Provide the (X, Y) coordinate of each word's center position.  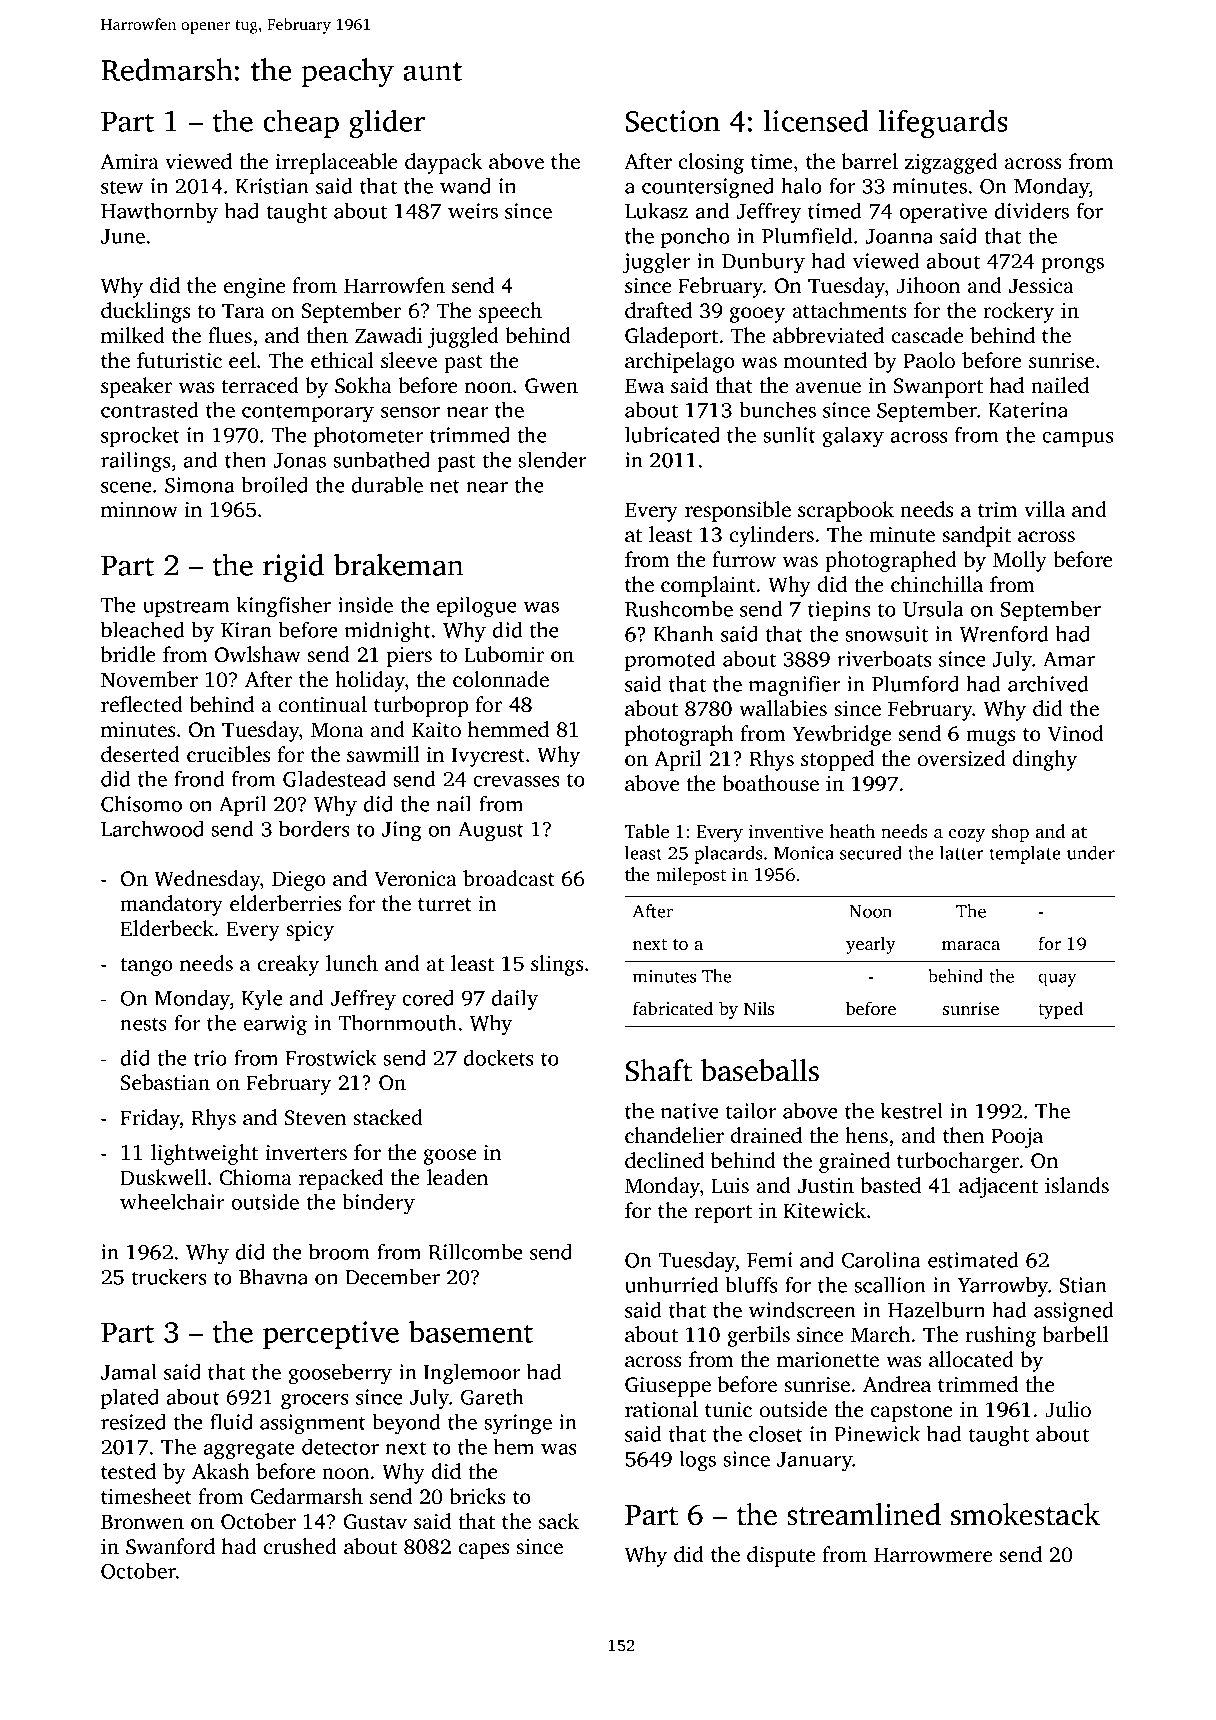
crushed (300, 1546)
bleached (143, 629)
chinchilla (937, 584)
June (123, 236)
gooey (757, 315)
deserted (140, 754)
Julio (1068, 1409)
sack (558, 1521)
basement (471, 1331)
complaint (708, 586)
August (491, 832)
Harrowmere (933, 1554)
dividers (1031, 210)
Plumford (915, 683)
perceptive (331, 1335)
